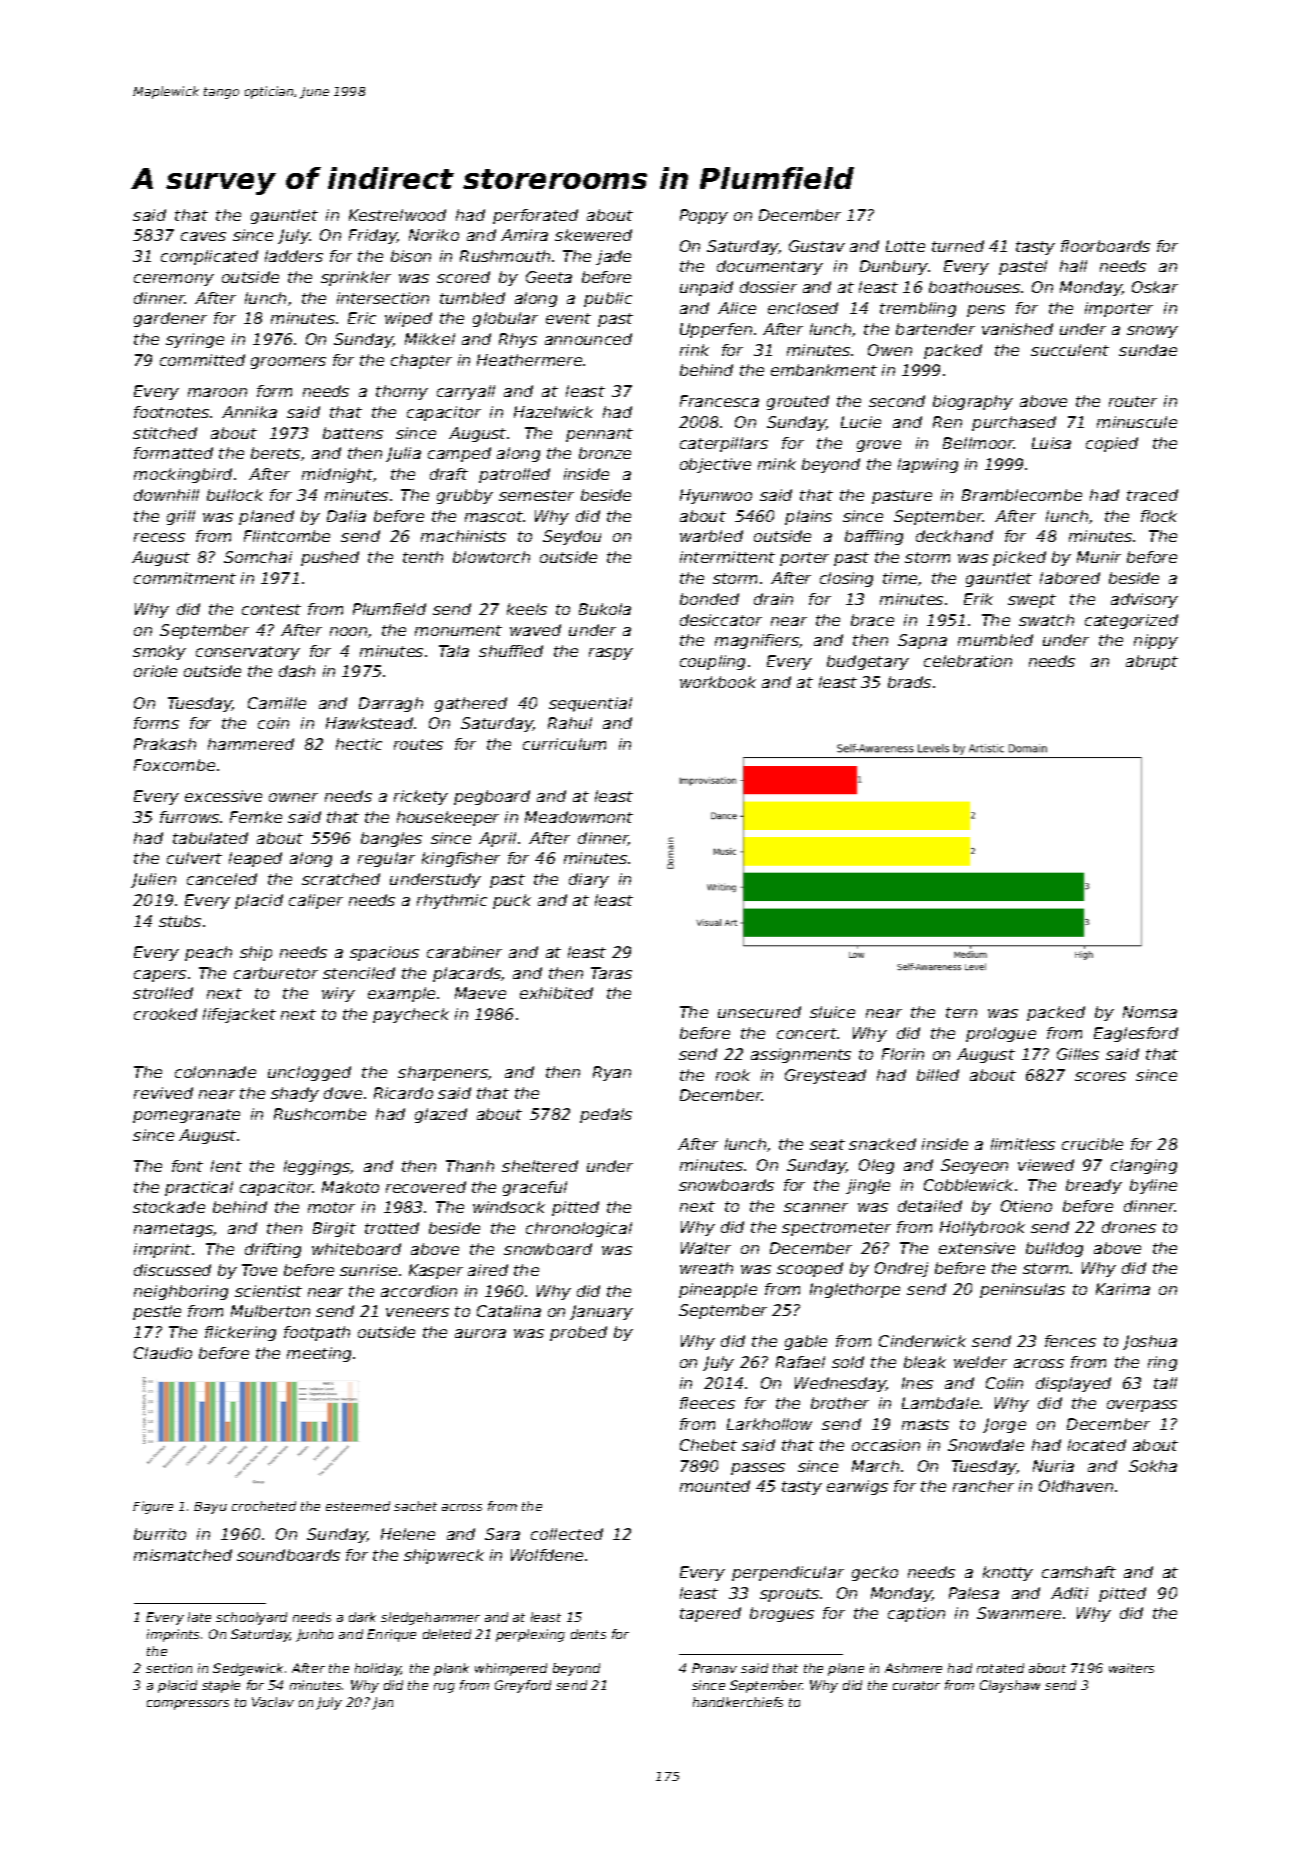  Describe the element at coordinates (163, 1093) in the document. I see `revived` at that location.
